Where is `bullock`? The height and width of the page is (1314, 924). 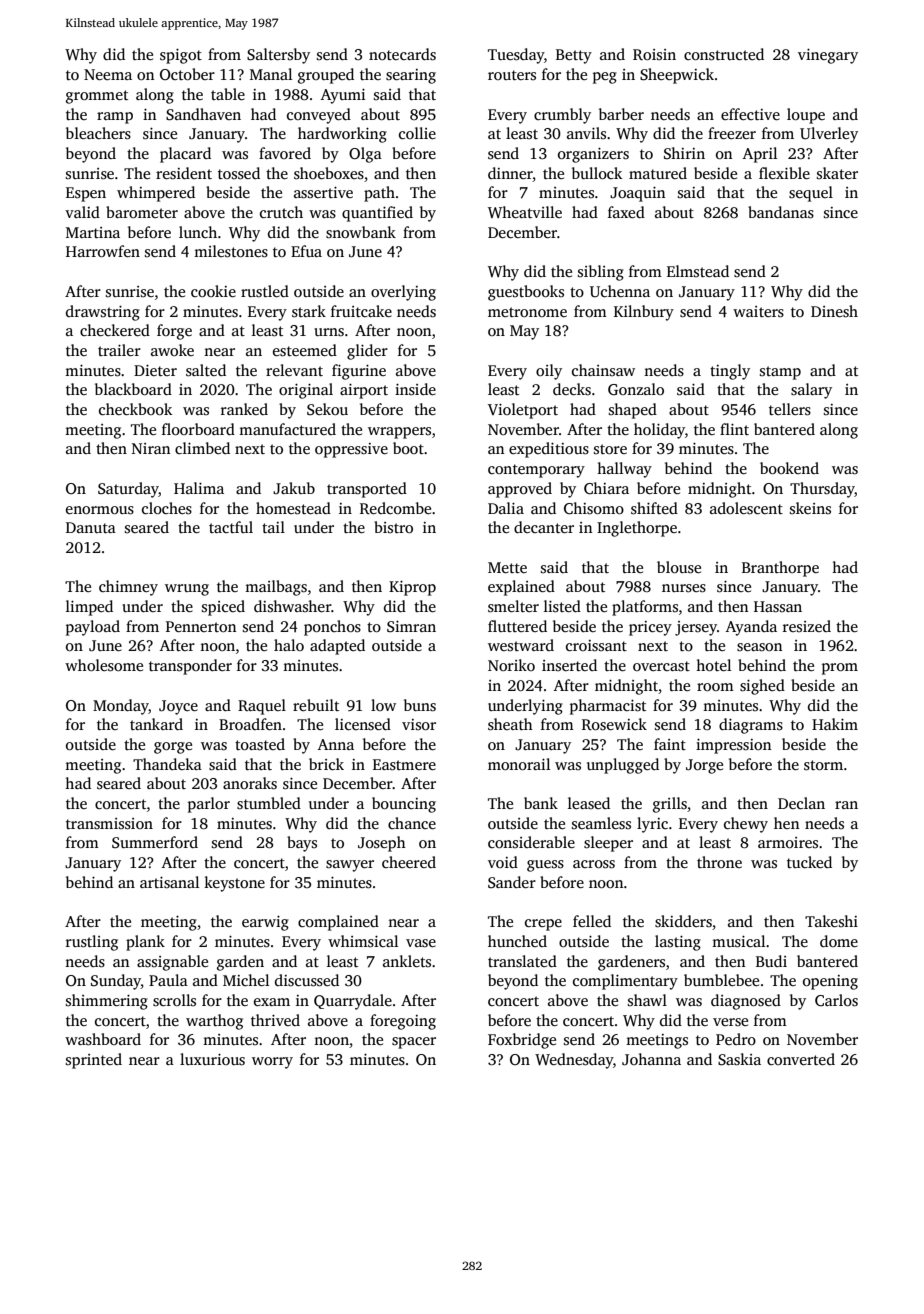 bullock is located at coordinates (597, 173).
